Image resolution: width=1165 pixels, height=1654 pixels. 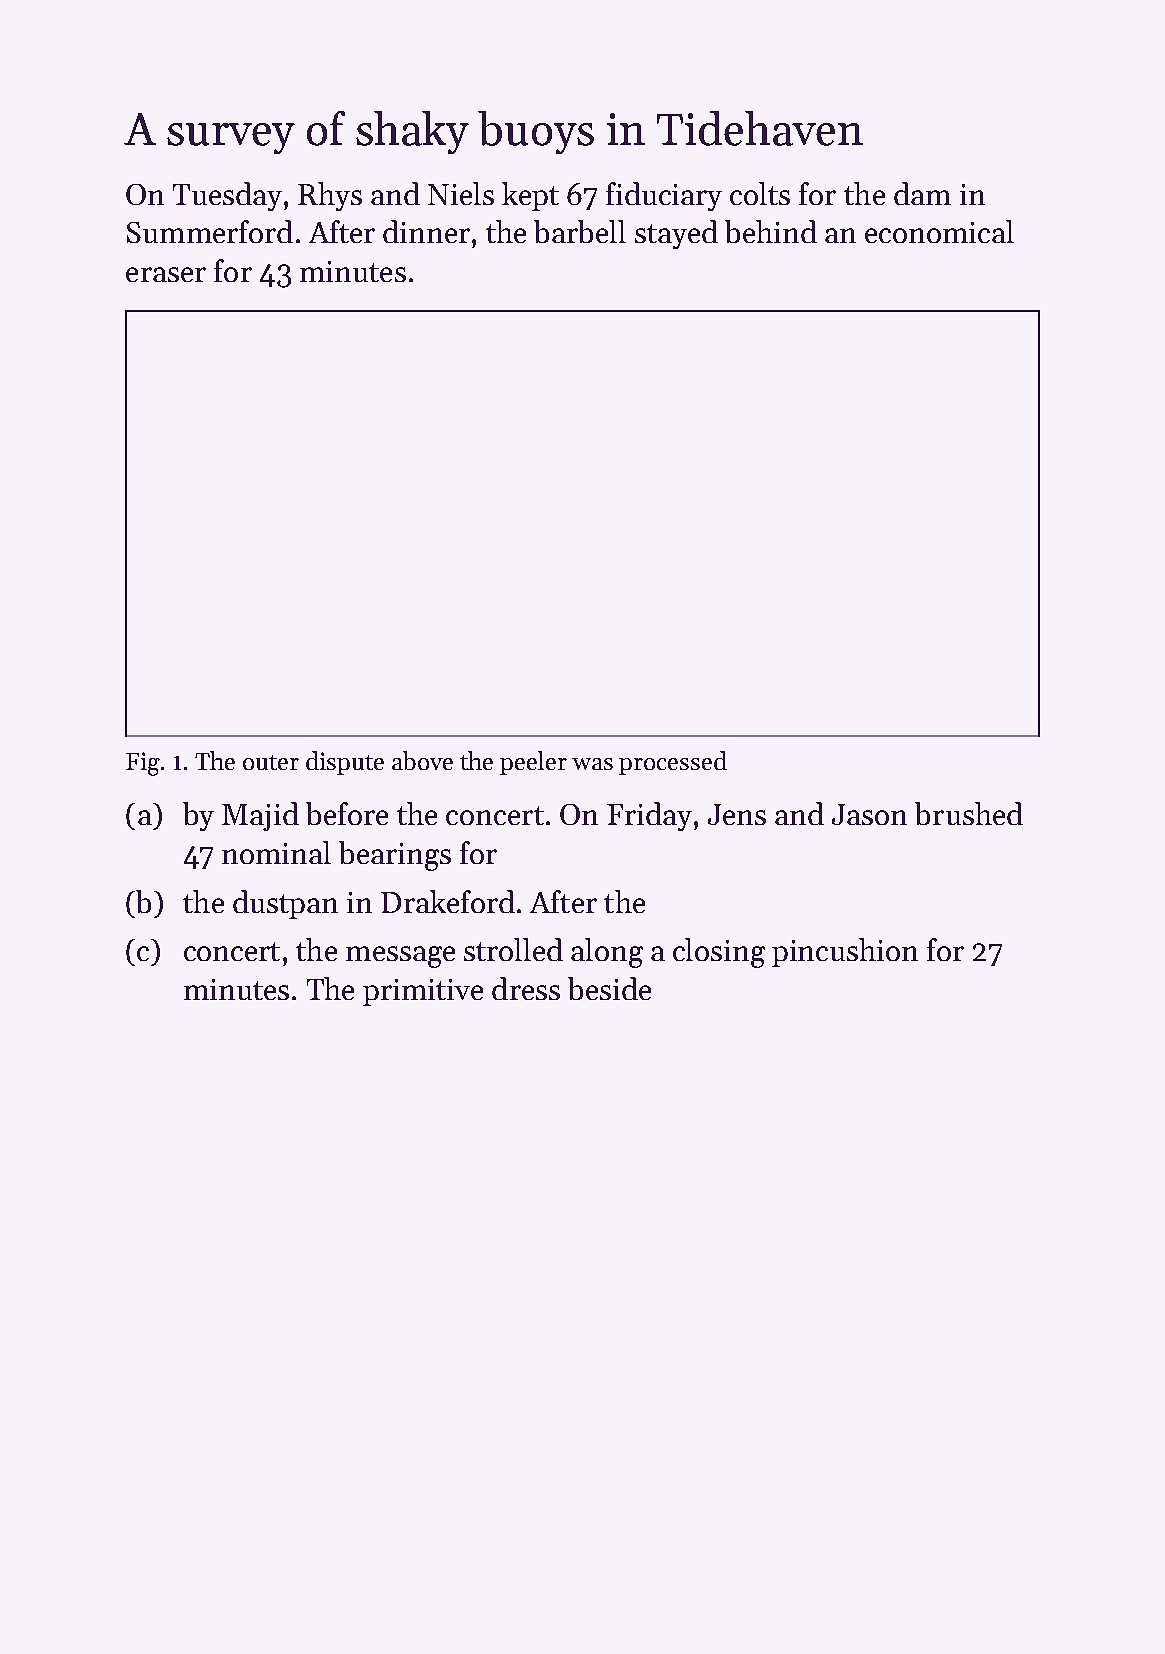 I want to click on peeler, so click(x=533, y=763).
